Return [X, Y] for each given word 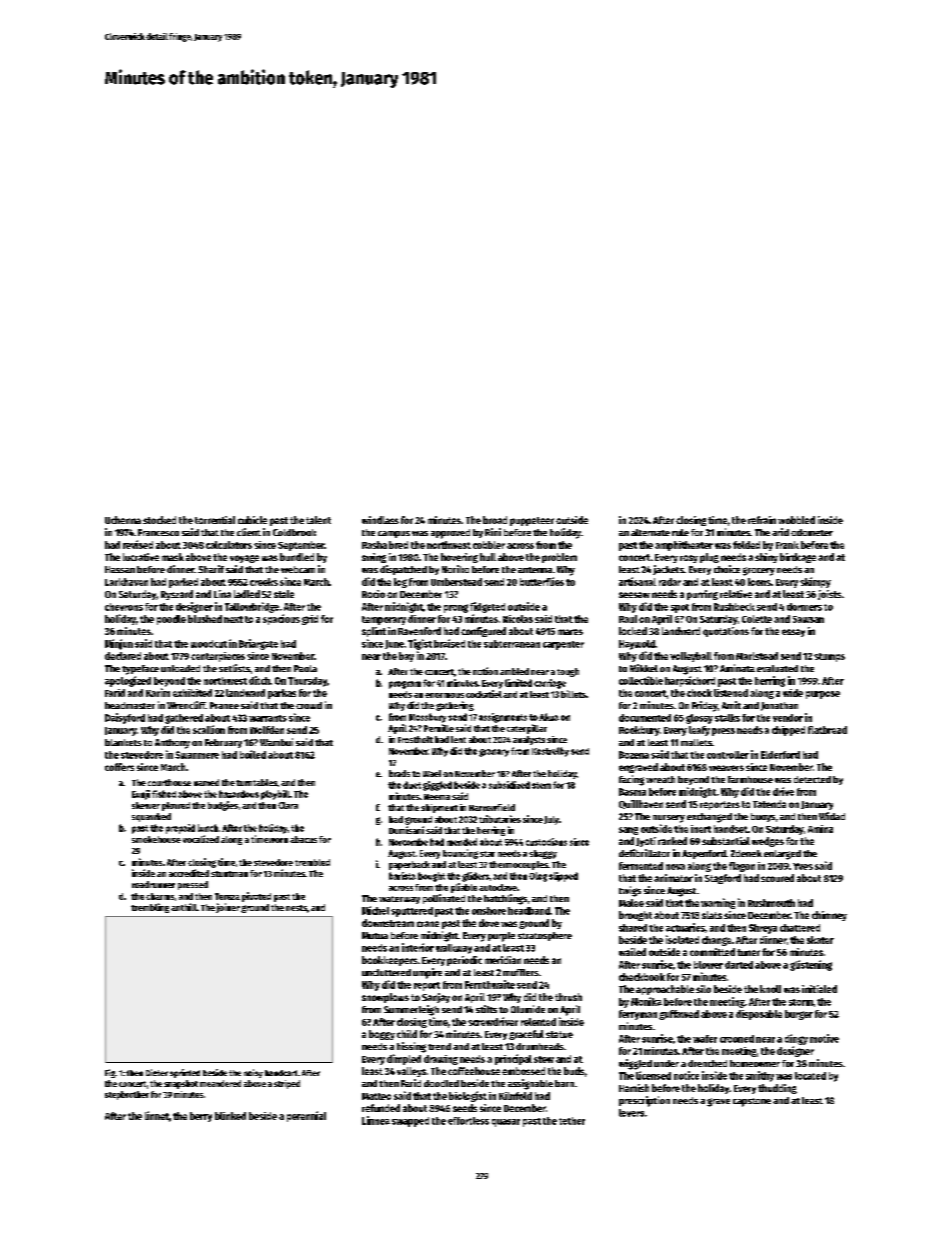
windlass [380, 520]
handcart [281, 1073]
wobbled [796, 520]
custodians [546, 842]
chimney [829, 916]
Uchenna [123, 520]
